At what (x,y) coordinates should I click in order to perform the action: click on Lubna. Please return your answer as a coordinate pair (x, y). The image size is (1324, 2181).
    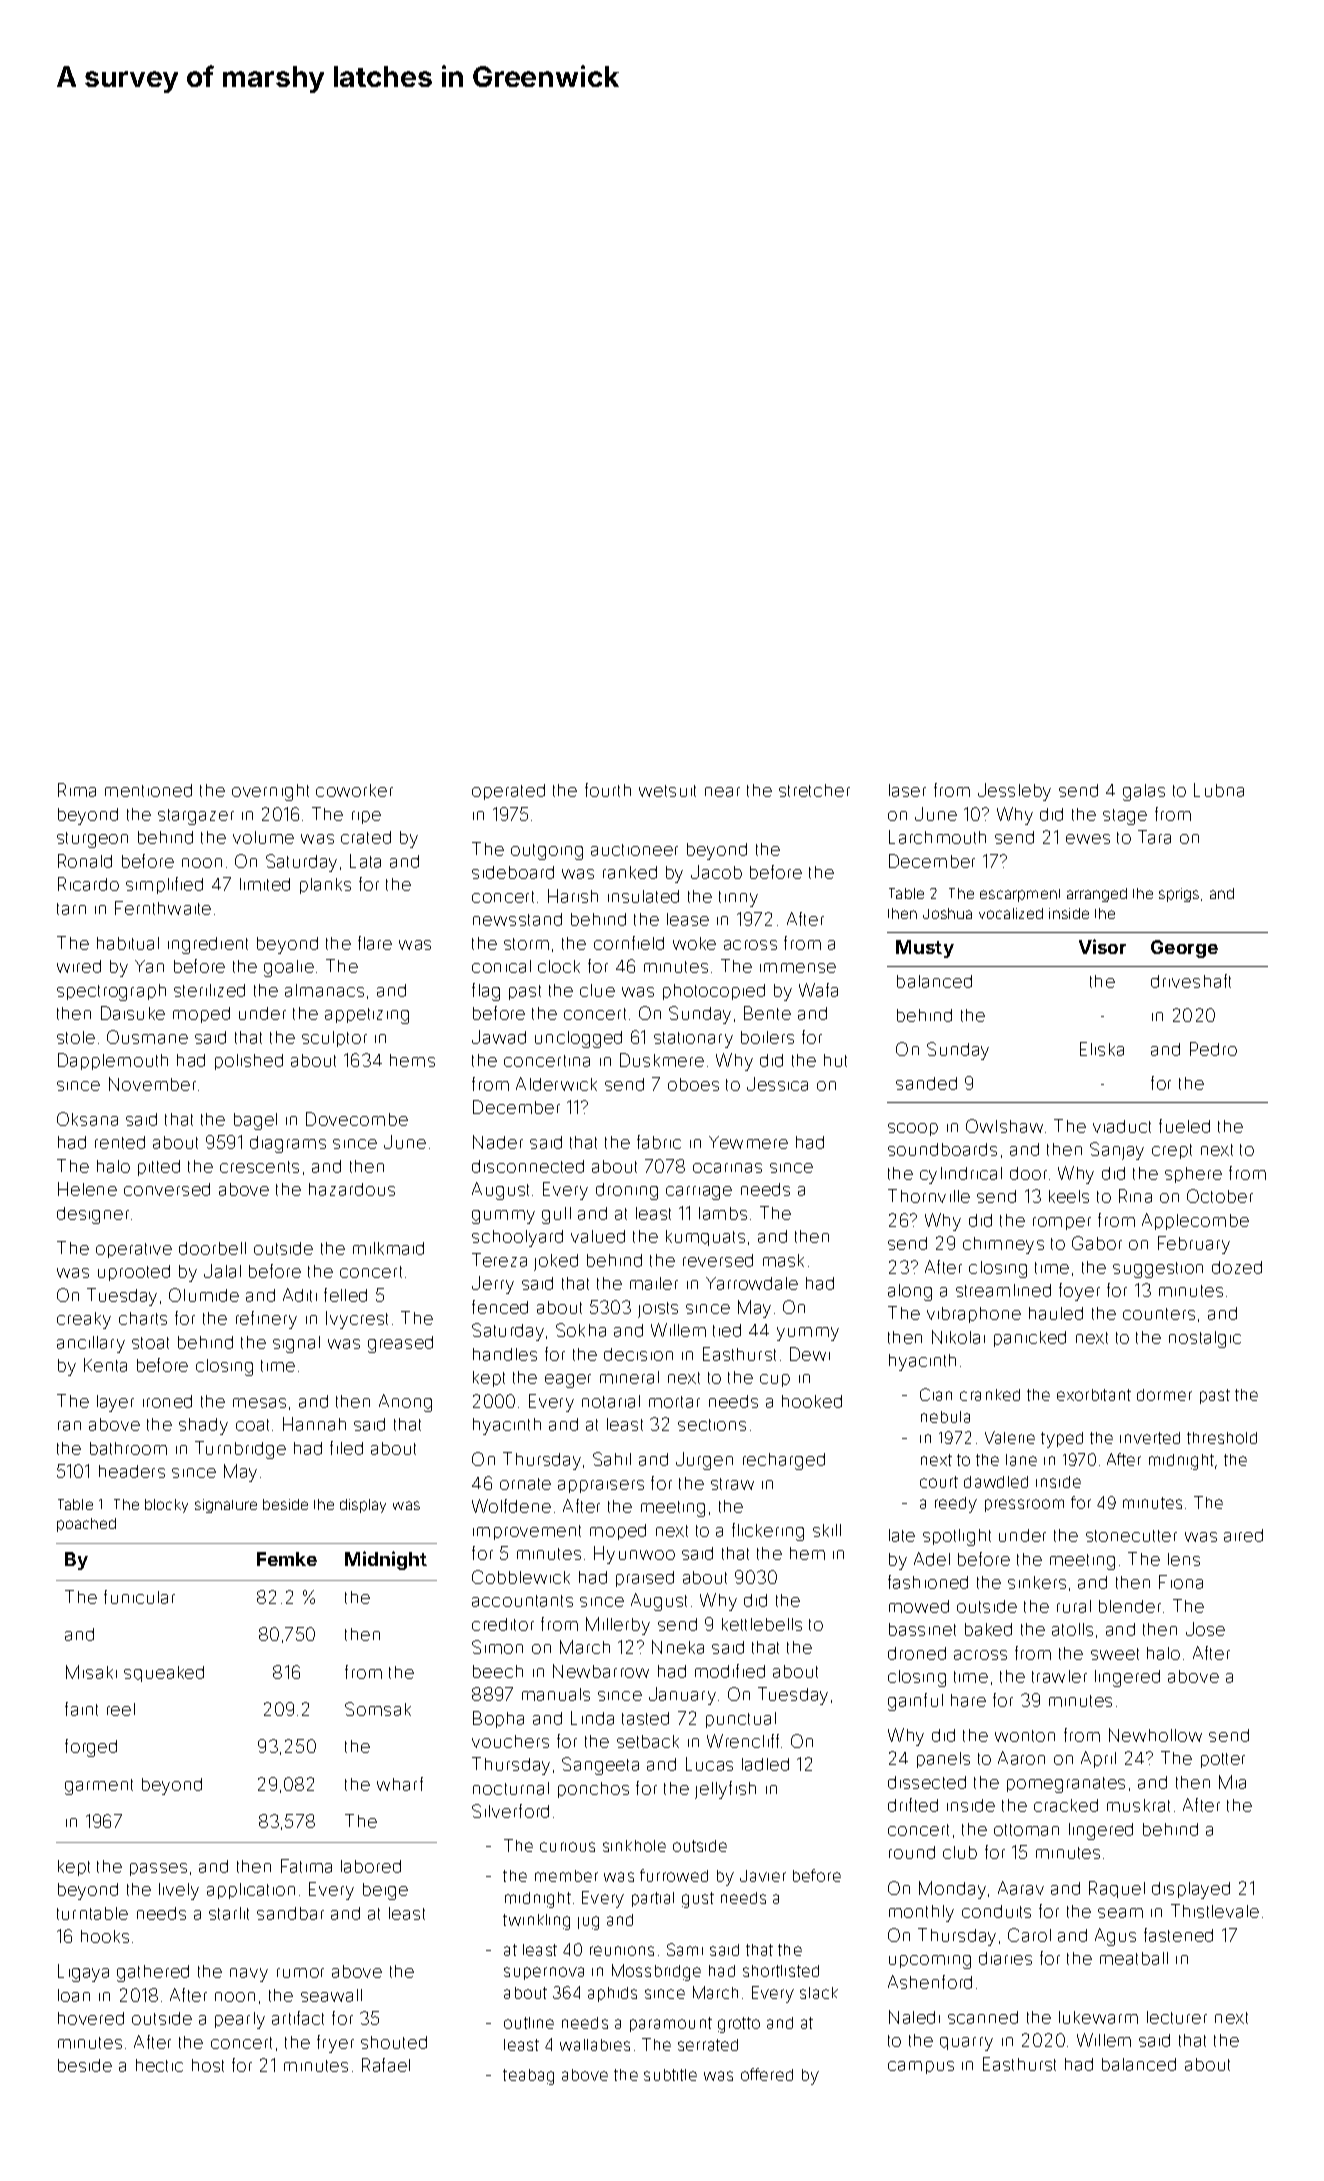
    Looking at the image, I should click on (1219, 790).
